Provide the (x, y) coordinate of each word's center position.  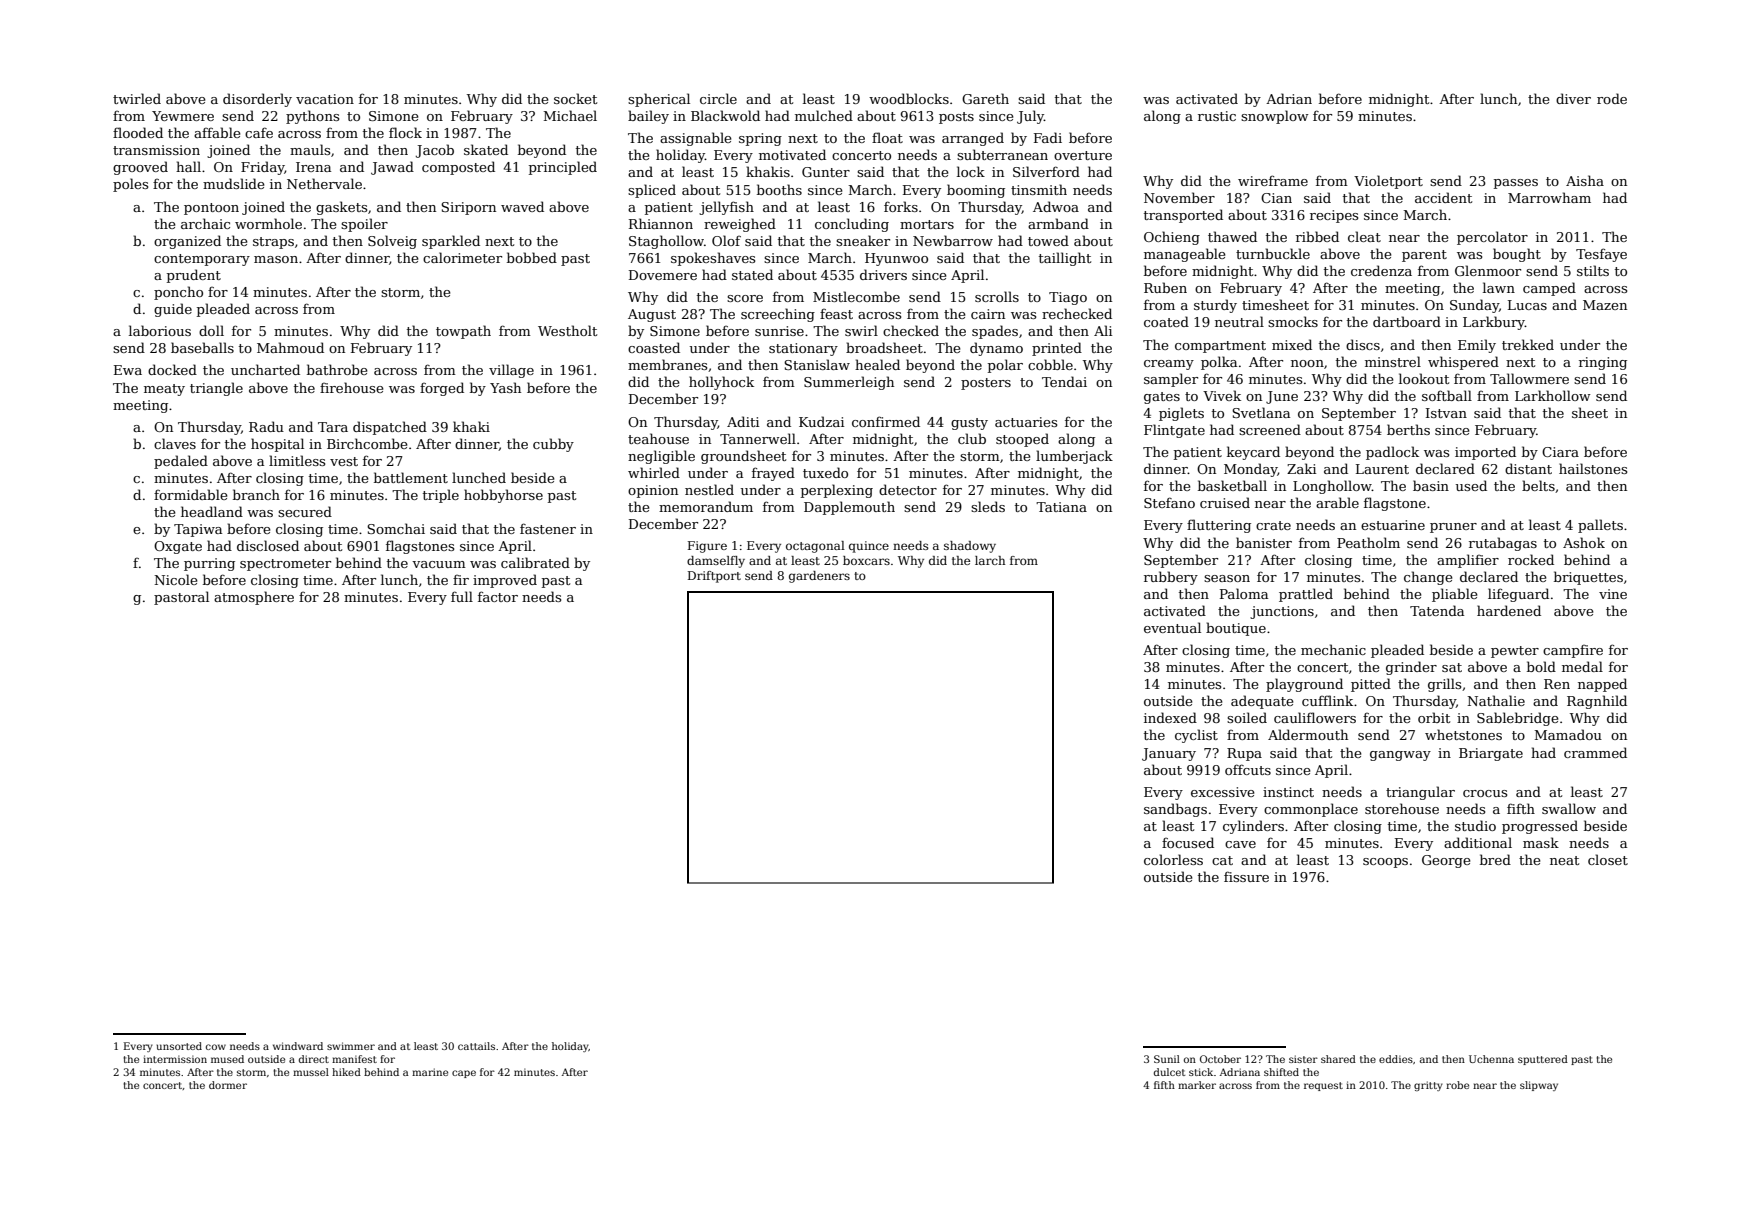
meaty (164, 390)
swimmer (351, 1046)
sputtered (1543, 1060)
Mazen (1605, 305)
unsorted (179, 1046)
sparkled (451, 242)
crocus (1485, 793)
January (1169, 754)
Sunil (1167, 1059)
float (887, 137)
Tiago (1068, 298)
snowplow (1274, 117)
